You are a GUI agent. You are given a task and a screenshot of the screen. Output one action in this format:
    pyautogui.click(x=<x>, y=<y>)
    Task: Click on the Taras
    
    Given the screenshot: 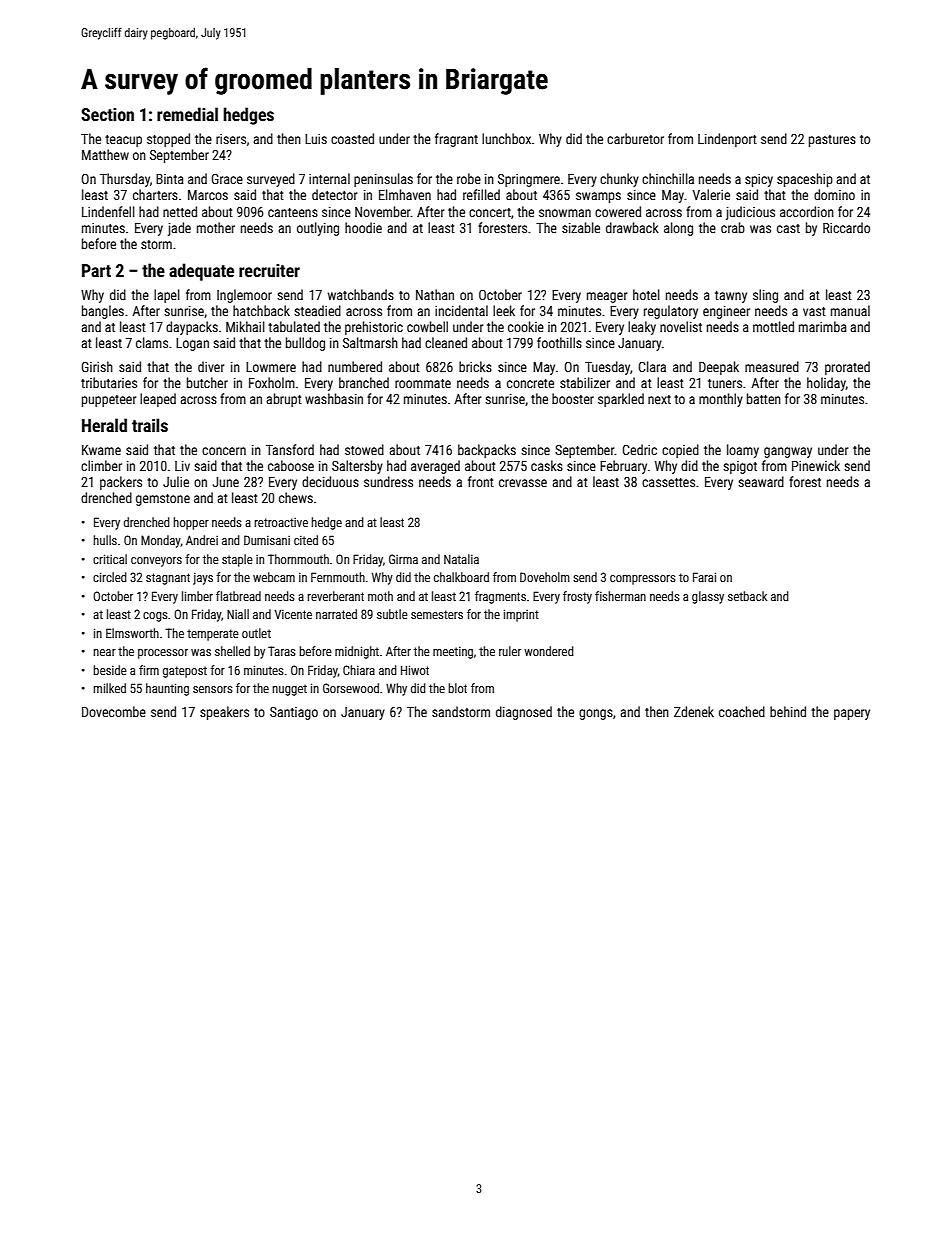 What is the action you would take?
    pyautogui.click(x=282, y=651)
